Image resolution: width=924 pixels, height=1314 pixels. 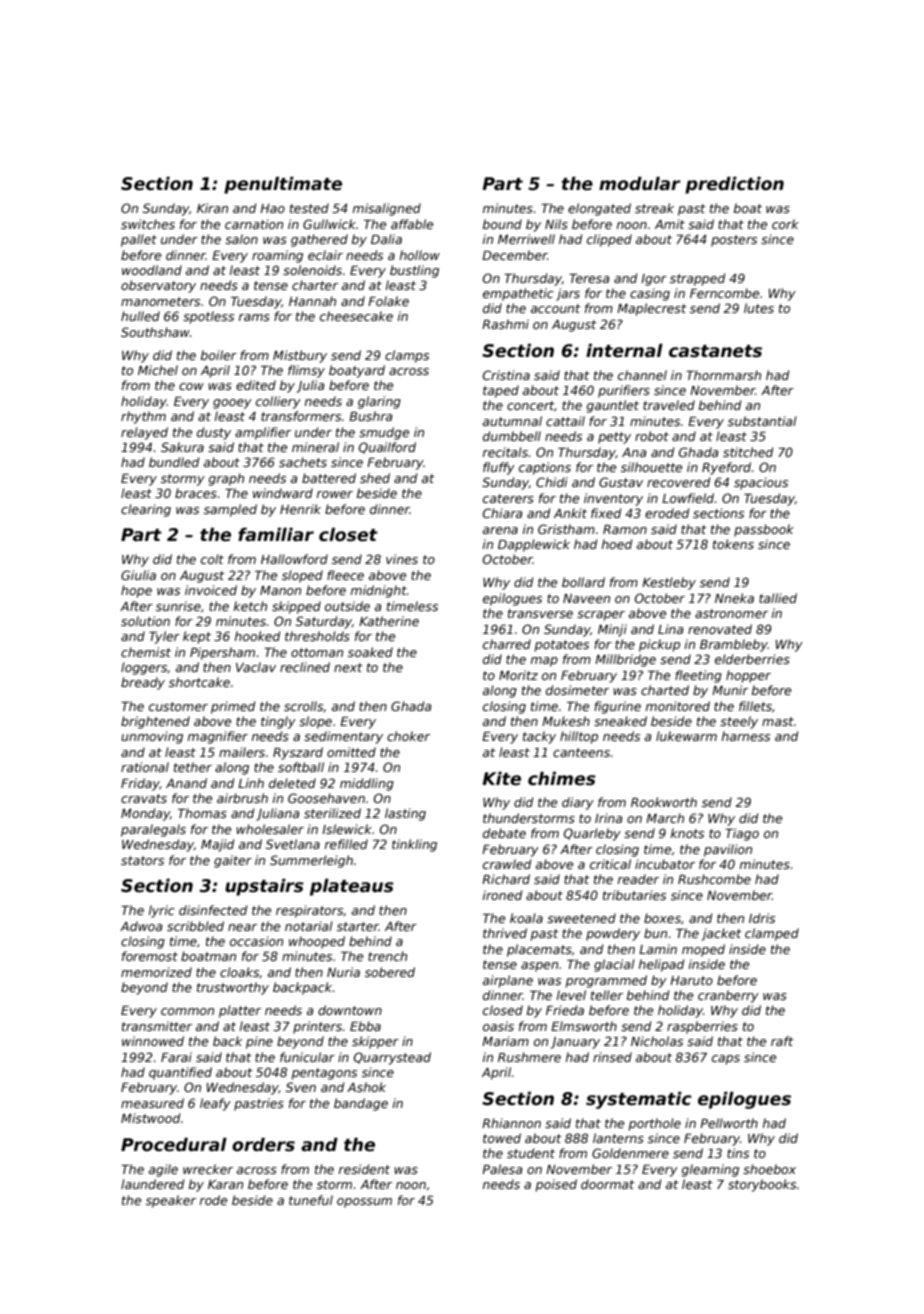 What do you see at coordinates (518, 675) in the page?
I see `Moritz` at bounding box center [518, 675].
